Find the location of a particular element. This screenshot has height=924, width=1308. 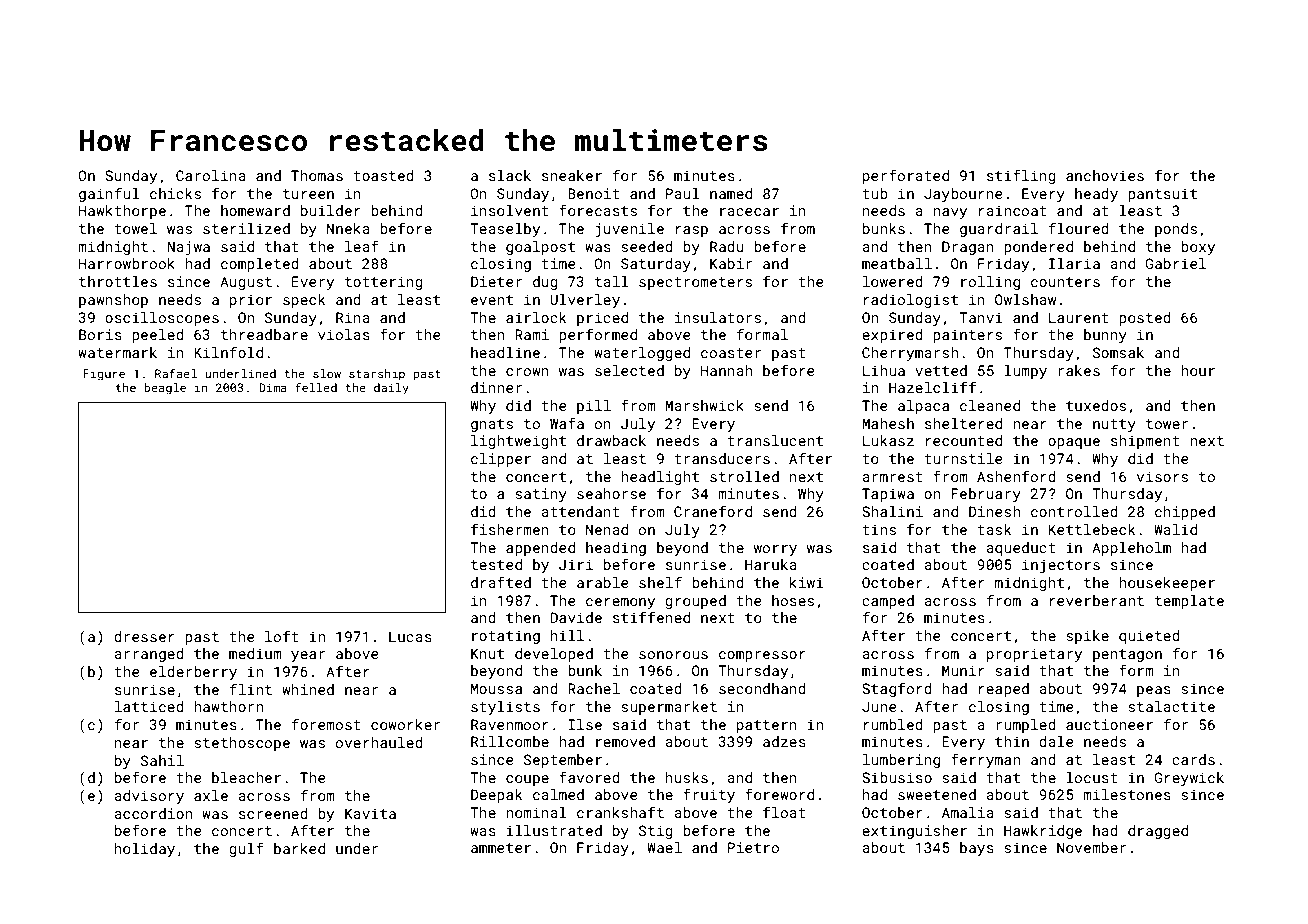

coupe is located at coordinates (527, 780).
